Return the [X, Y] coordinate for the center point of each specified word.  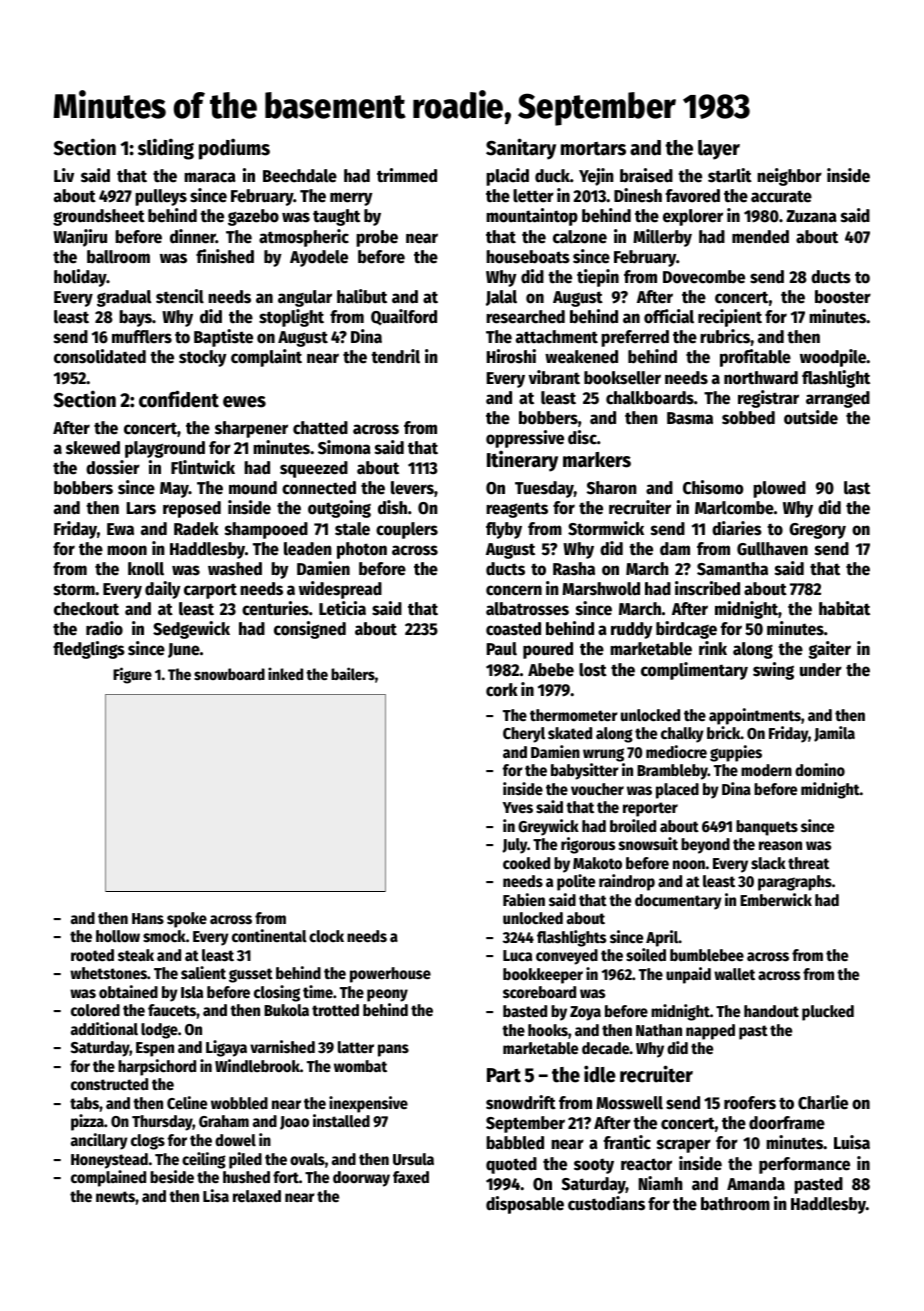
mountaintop [532, 217]
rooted [92, 955]
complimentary [694, 671]
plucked [828, 1013]
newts [115, 1197]
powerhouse [390, 975]
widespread [340, 590]
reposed [192, 509]
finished [225, 256]
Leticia [342, 608]
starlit [730, 175]
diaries [737, 528]
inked [285, 673]
